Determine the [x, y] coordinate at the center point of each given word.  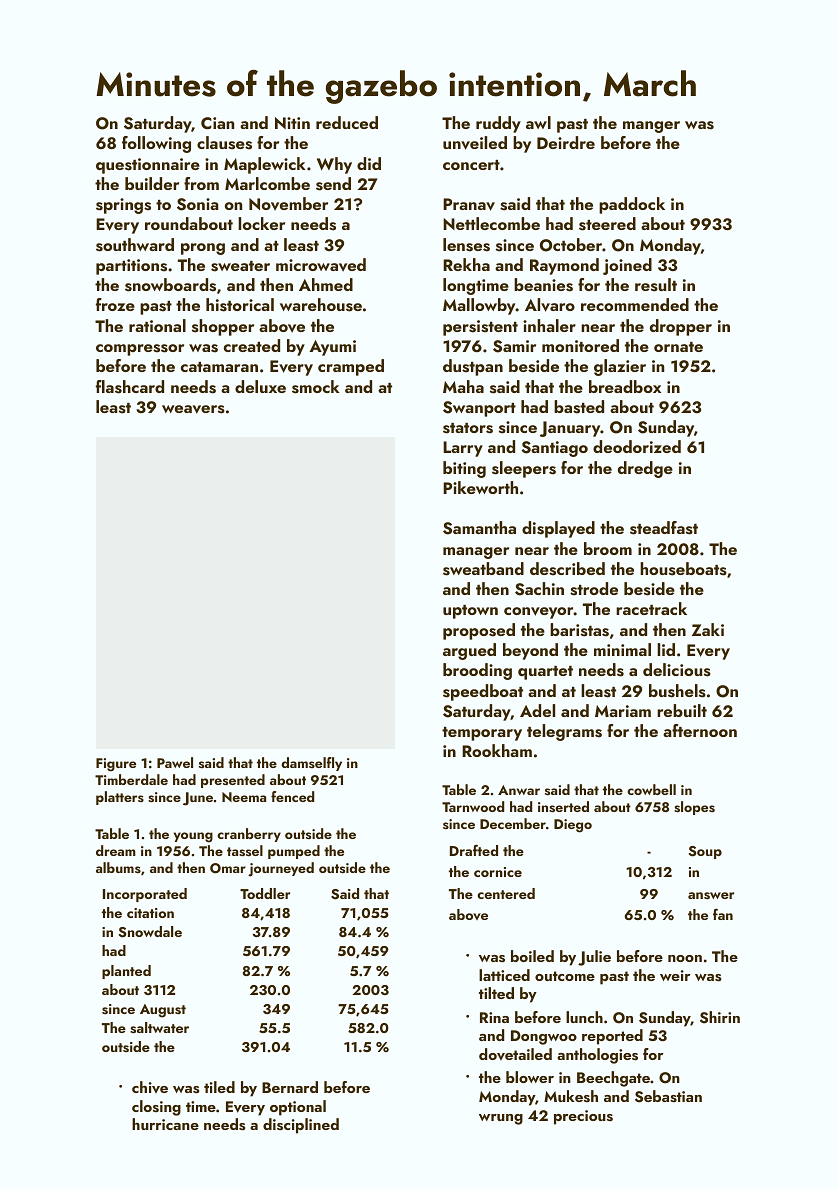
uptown [470, 612]
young [193, 837]
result [656, 285]
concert [471, 165]
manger [651, 127]
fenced [292, 796]
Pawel [175, 762]
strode [594, 589]
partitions [131, 267]
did [369, 163]
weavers [193, 409]
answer [711, 896]
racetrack [651, 608]
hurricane [165, 1124]
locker [261, 223]
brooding [477, 671]
